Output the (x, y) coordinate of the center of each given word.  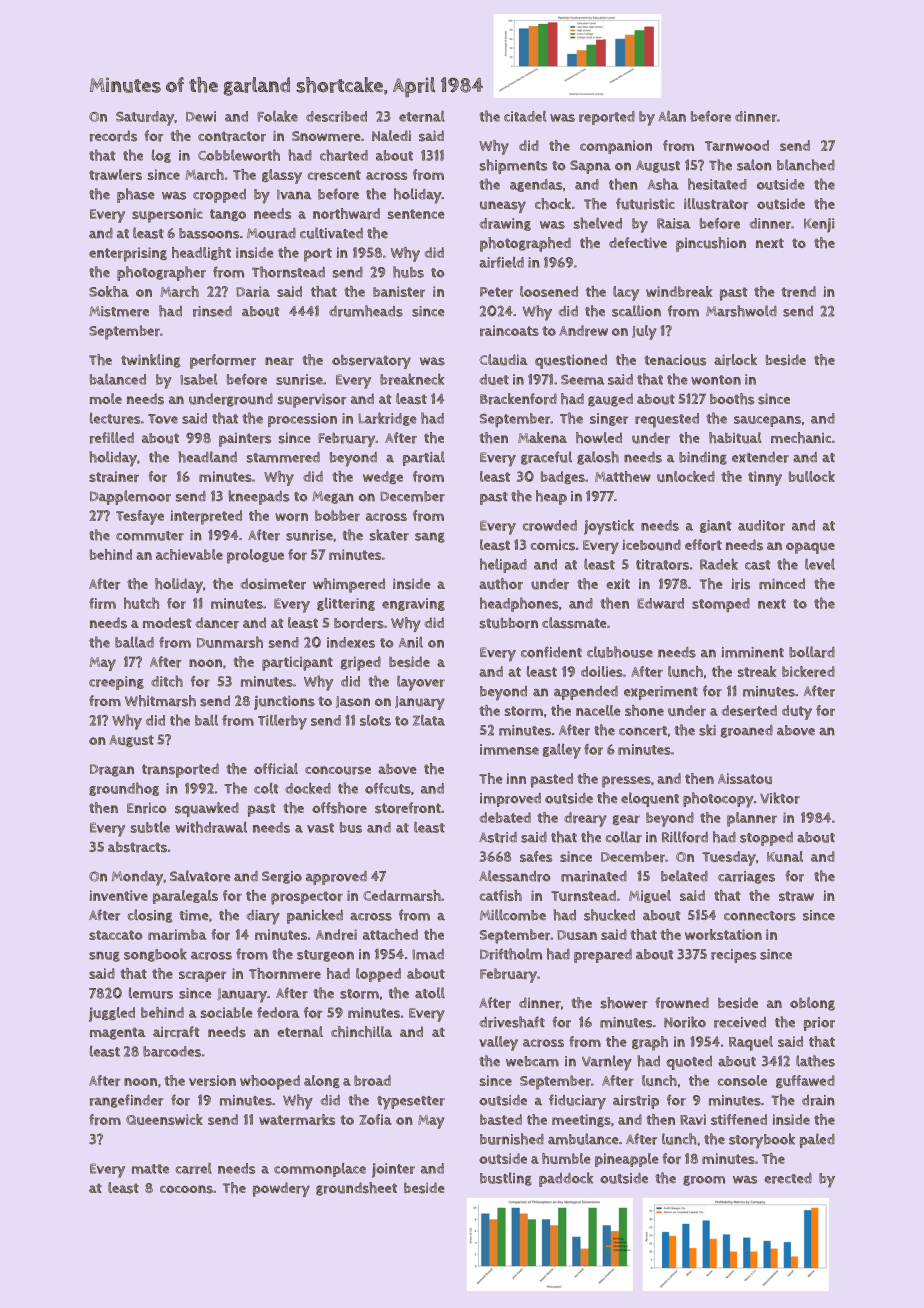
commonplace (320, 1170)
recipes (733, 956)
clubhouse (620, 652)
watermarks (297, 1119)
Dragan (112, 770)
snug (104, 956)
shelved (598, 223)
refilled (112, 438)
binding (703, 458)
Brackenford (518, 399)
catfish (501, 895)
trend (798, 291)
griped (361, 663)
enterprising (128, 254)
